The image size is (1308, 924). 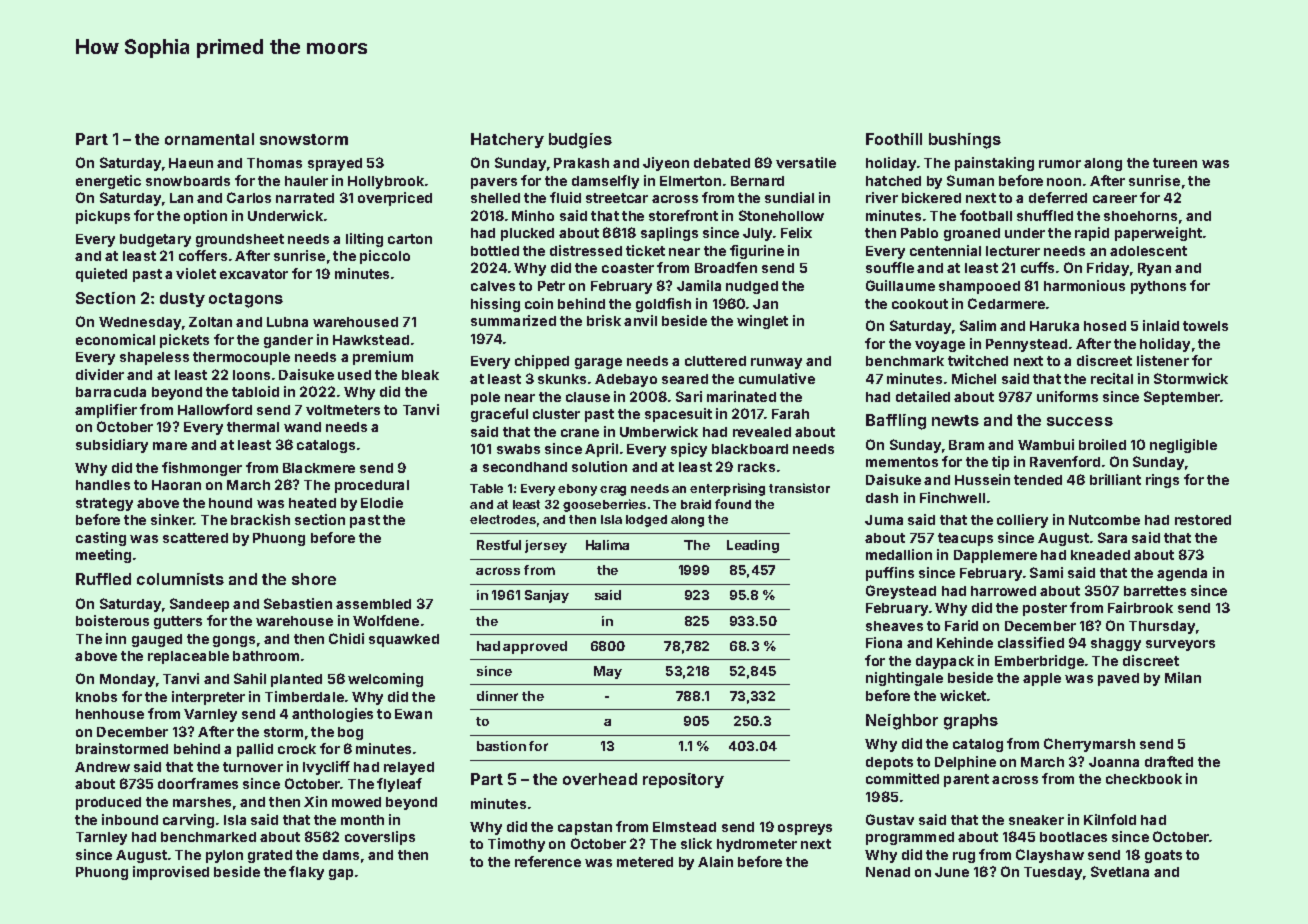 I want to click on ornamental, so click(x=209, y=139).
